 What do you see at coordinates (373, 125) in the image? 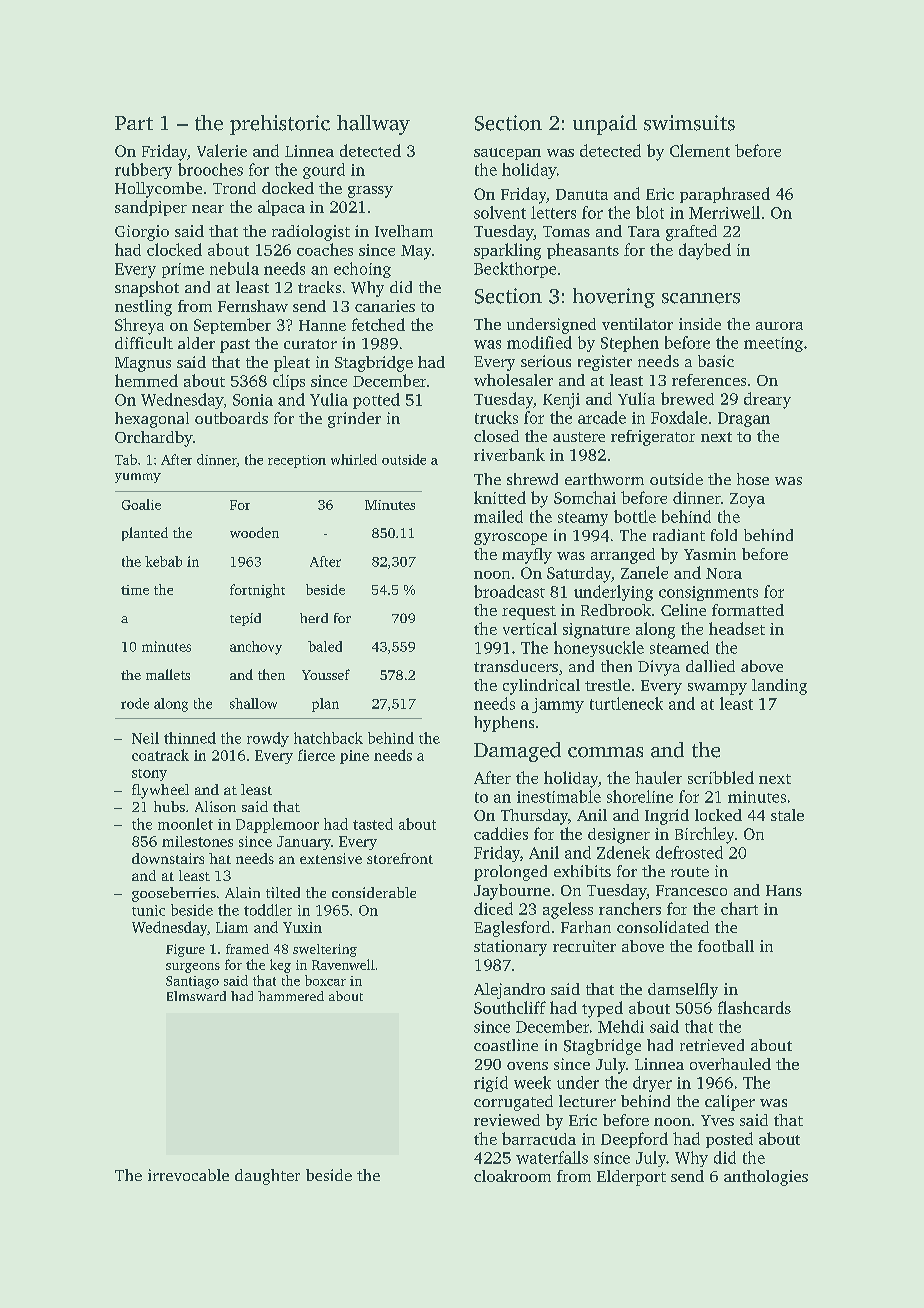
I see `hallway` at bounding box center [373, 125].
